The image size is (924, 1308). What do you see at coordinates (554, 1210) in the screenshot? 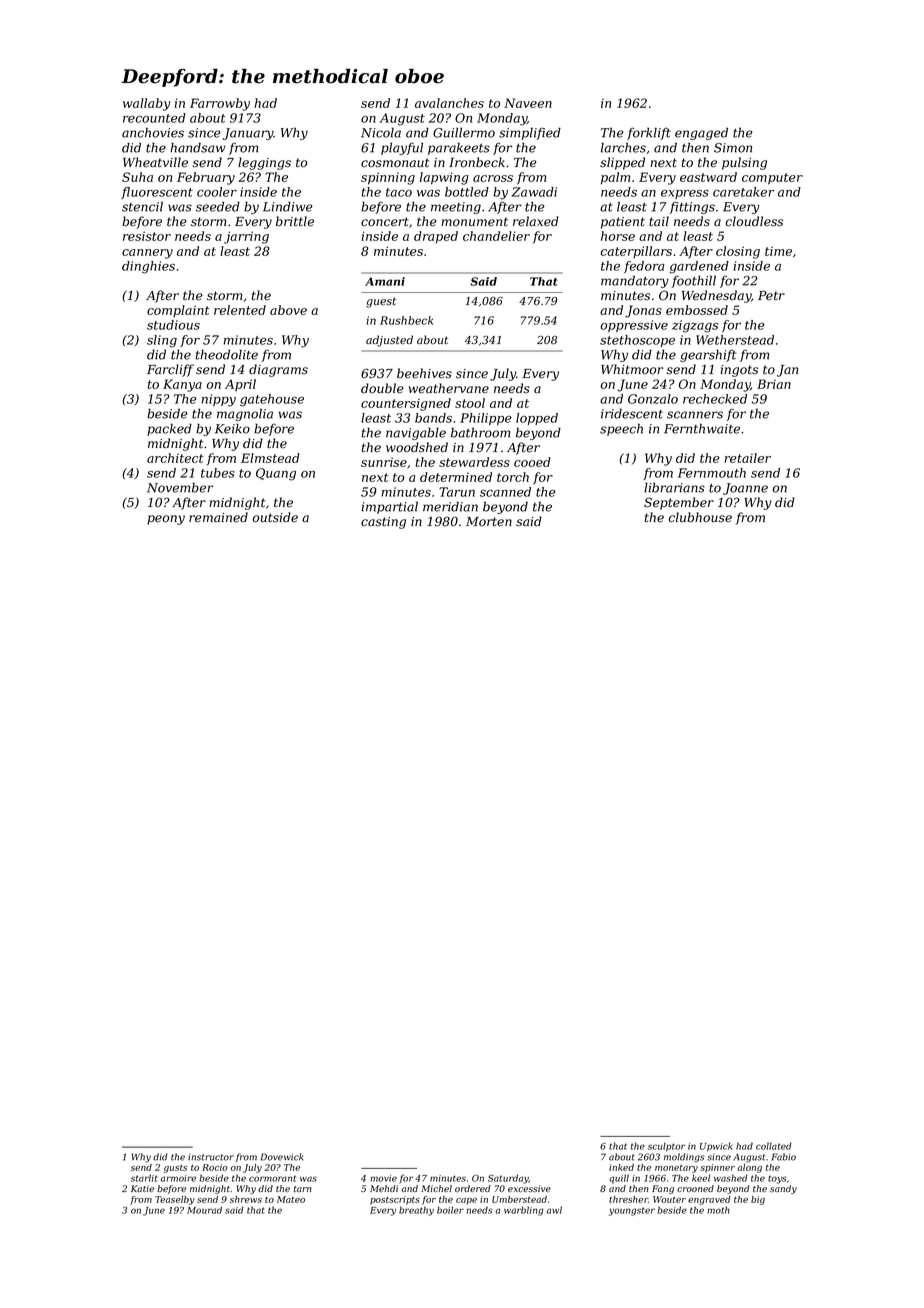
I see `awl` at bounding box center [554, 1210].
